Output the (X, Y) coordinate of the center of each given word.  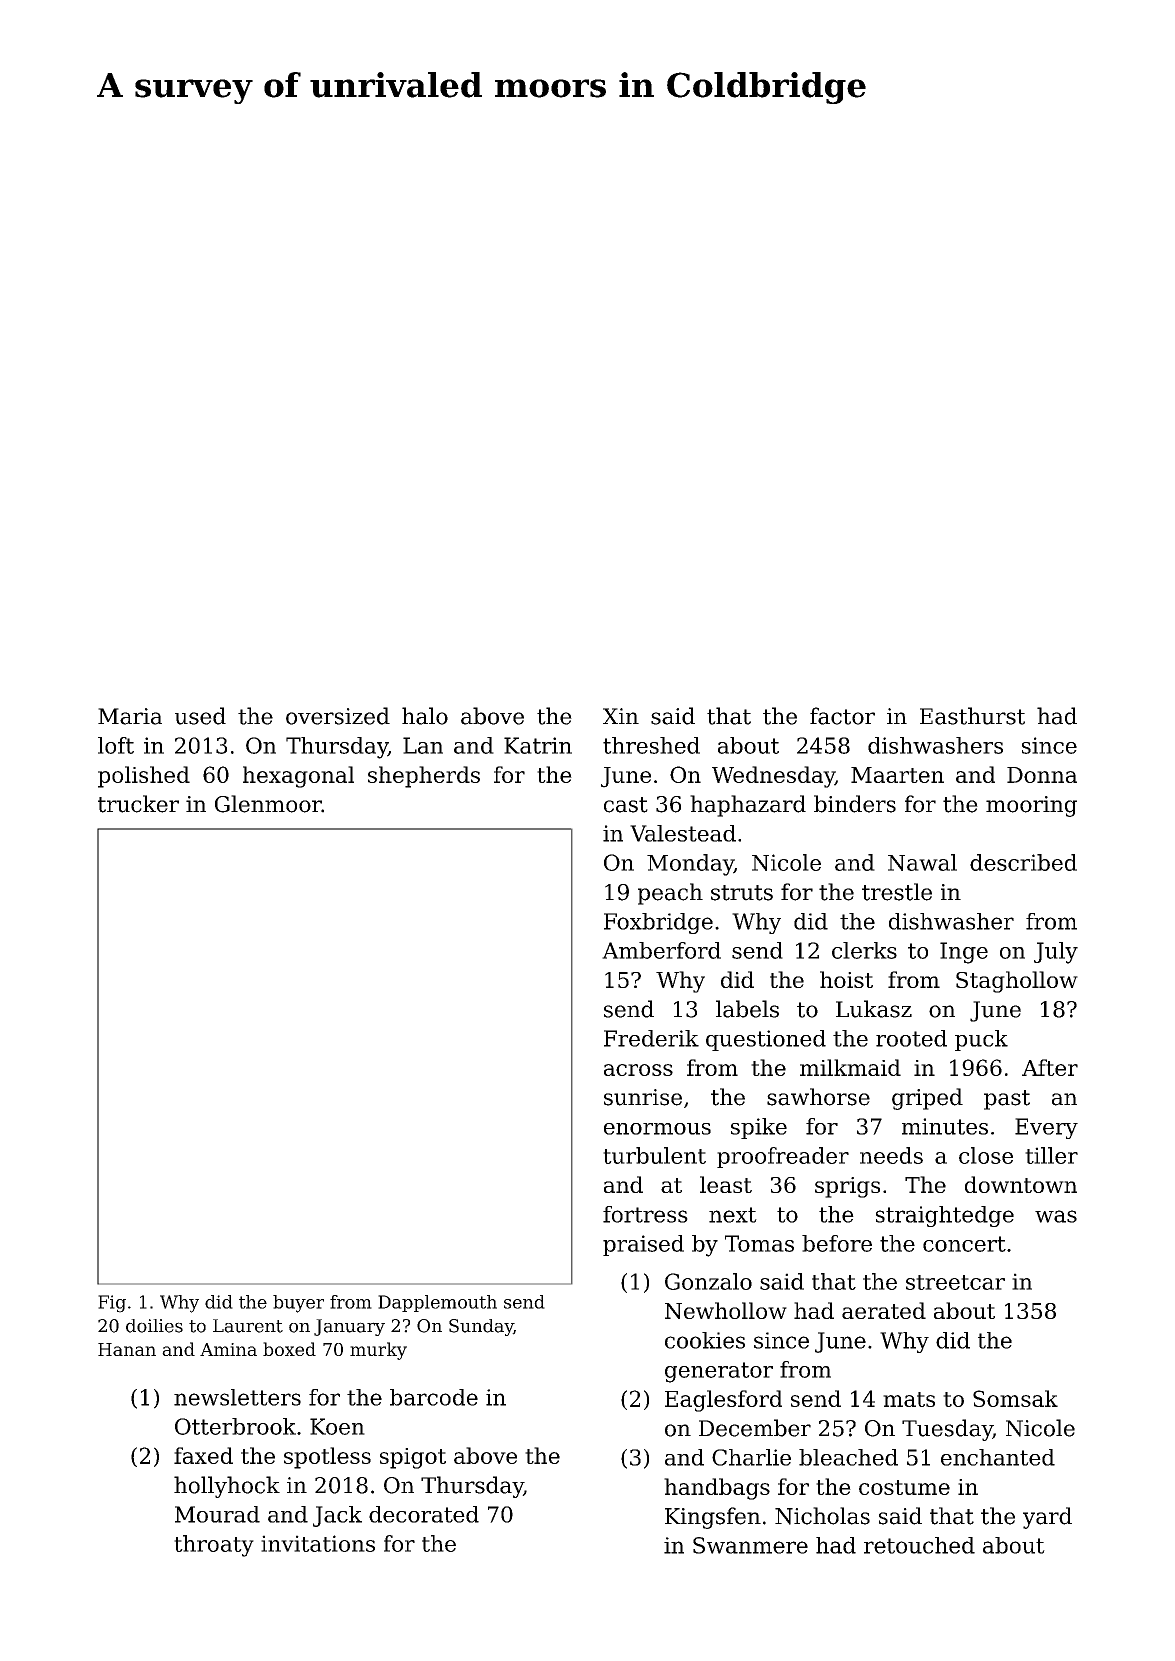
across (638, 1070)
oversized (338, 716)
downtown (1021, 1184)
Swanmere (750, 1545)
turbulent (654, 1155)
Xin (621, 716)
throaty (214, 1546)
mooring (1031, 806)
